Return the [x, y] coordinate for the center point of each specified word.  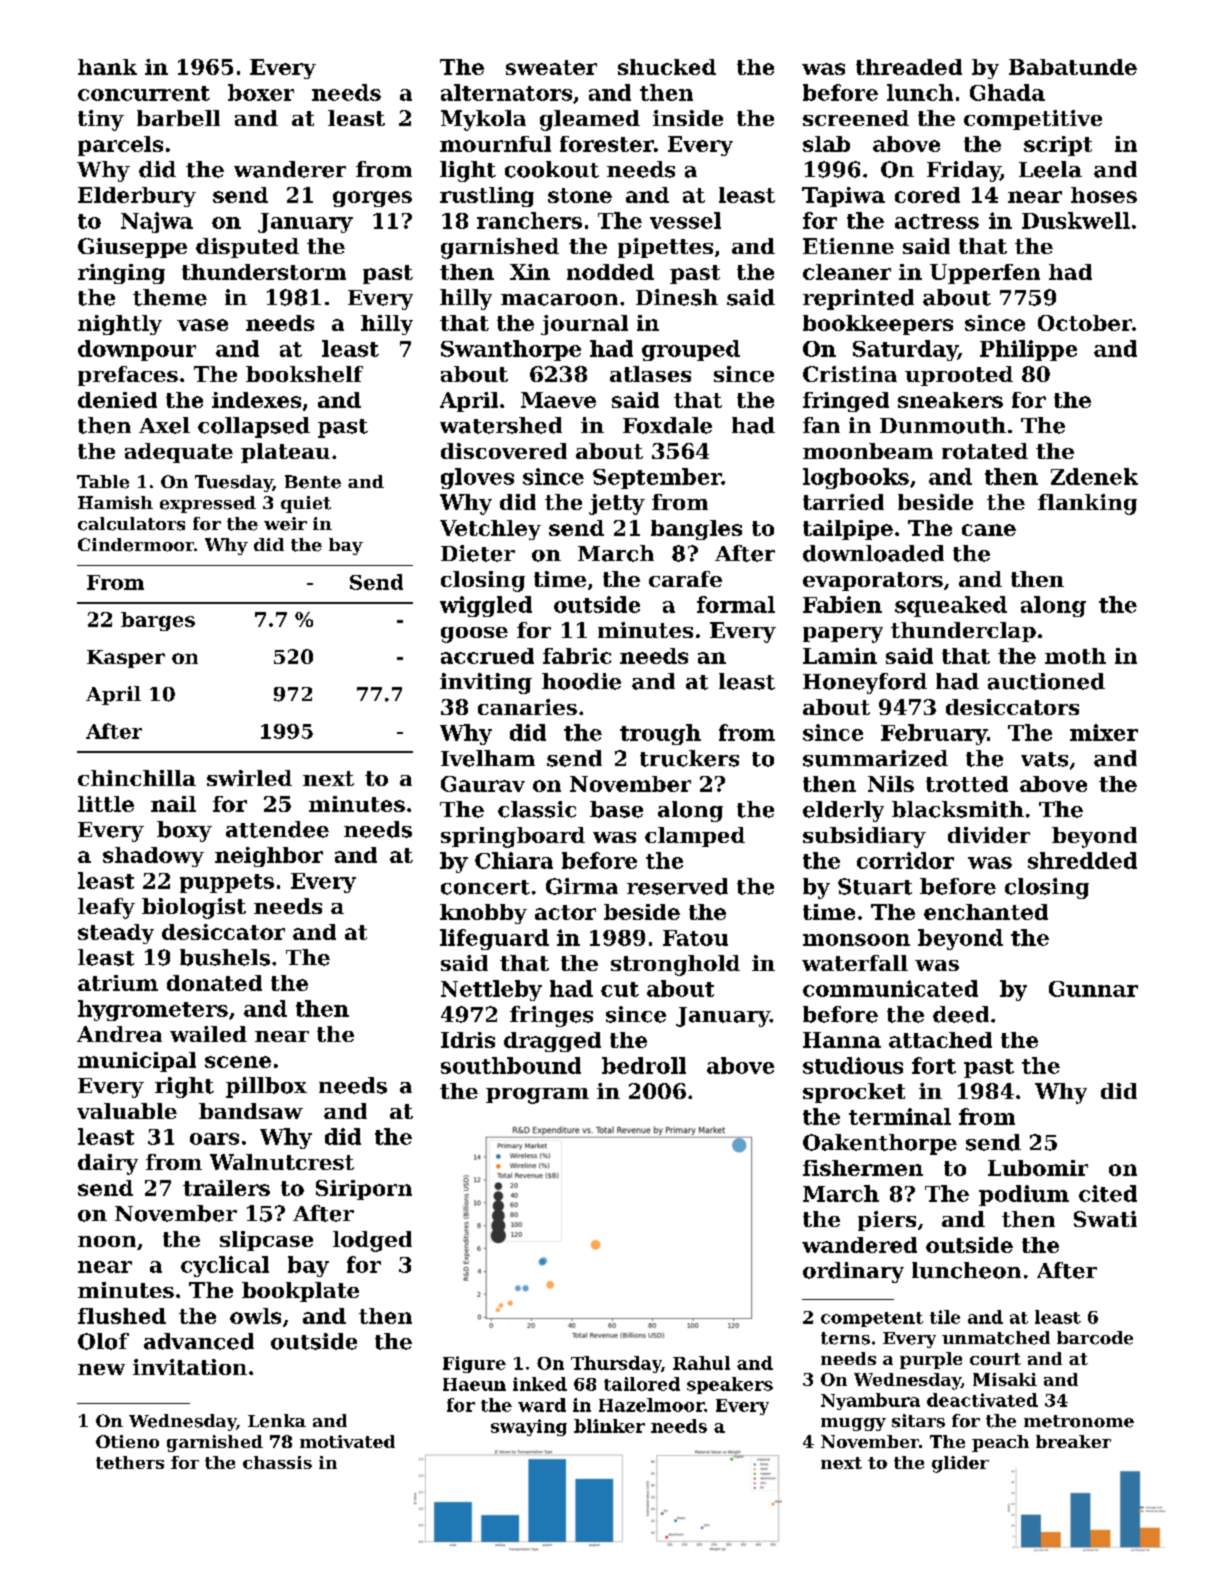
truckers [689, 758]
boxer [261, 92]
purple [931, 1360]
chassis [277, 1462]
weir [285, 524]
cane [989, 530]
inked [540, 1384]
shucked [667, 67]
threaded [909, 67]
